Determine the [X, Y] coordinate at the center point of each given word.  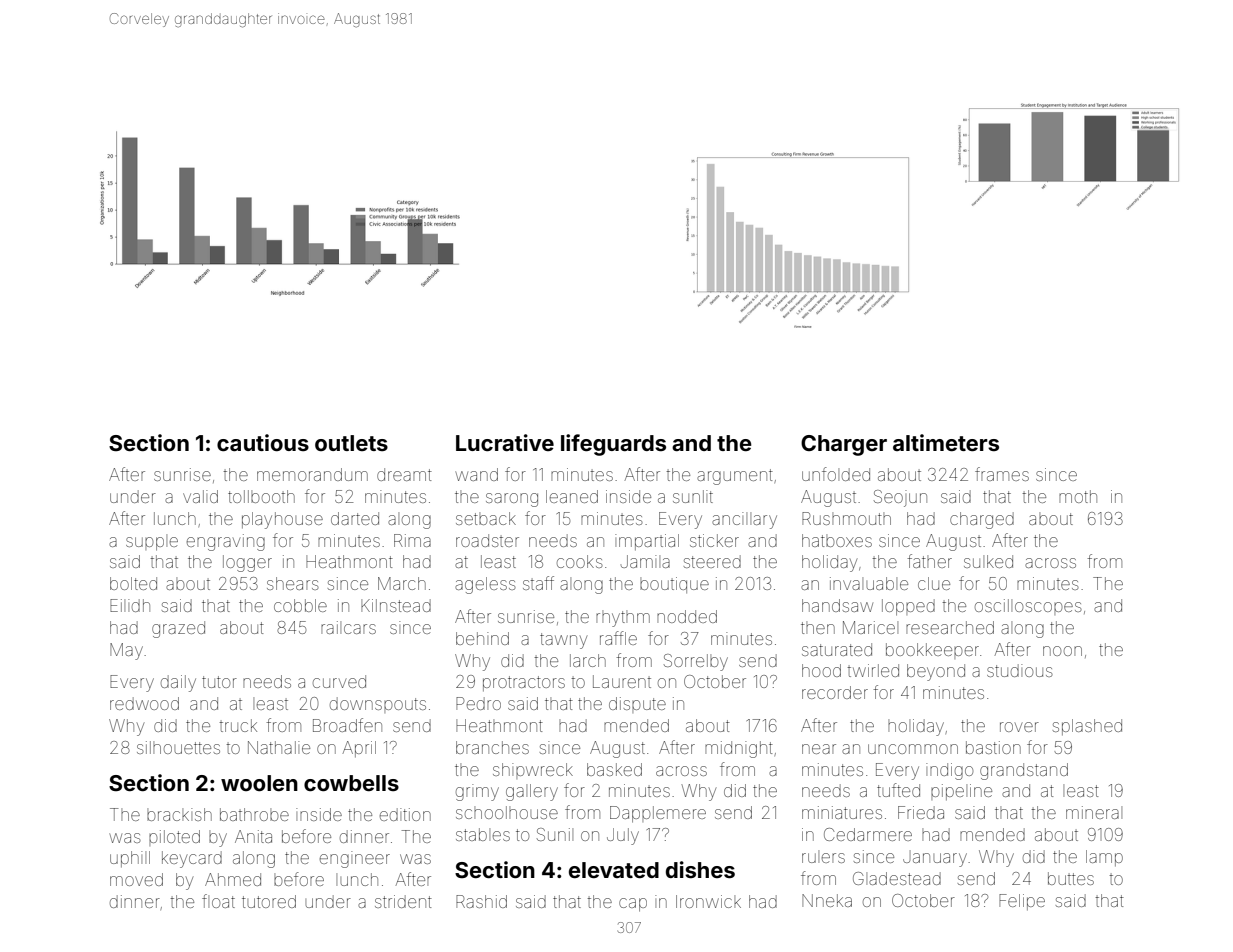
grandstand [1024, 771]
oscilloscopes [1028, 607]
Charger [844, 445]
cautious [263, 442]
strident [403, 901]
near [819, 749]
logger [247, 563]
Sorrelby [696, 662]
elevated [614, 870]
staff [538, 583]
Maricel [870, 627]
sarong [512, 500]
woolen [259, 783]
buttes [1071, 878]
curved [339, 681]
